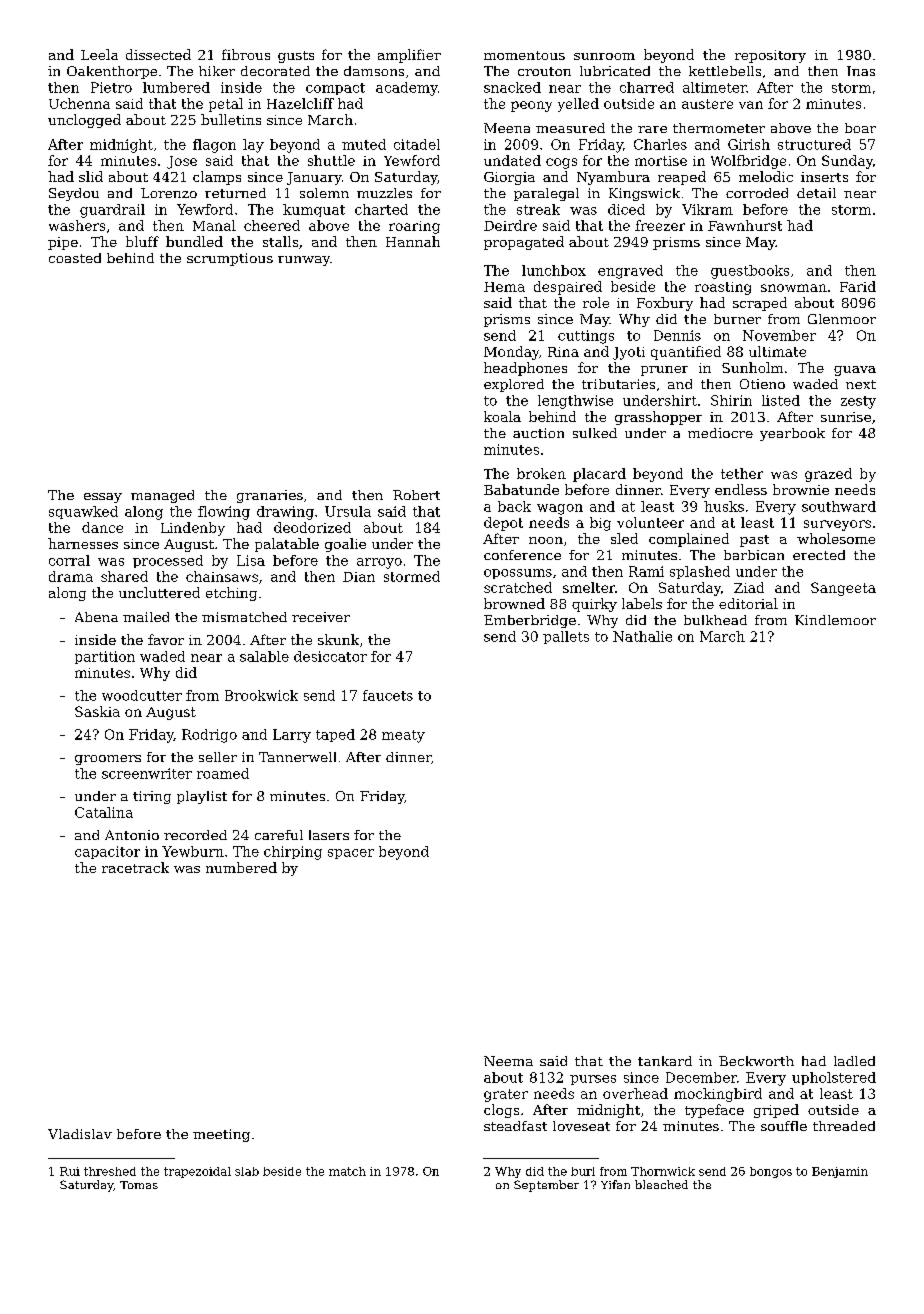  What do you see at coordinates (230, 259) in the screenshot?
I see `scrumptious` at bounding box center [230, 259].
